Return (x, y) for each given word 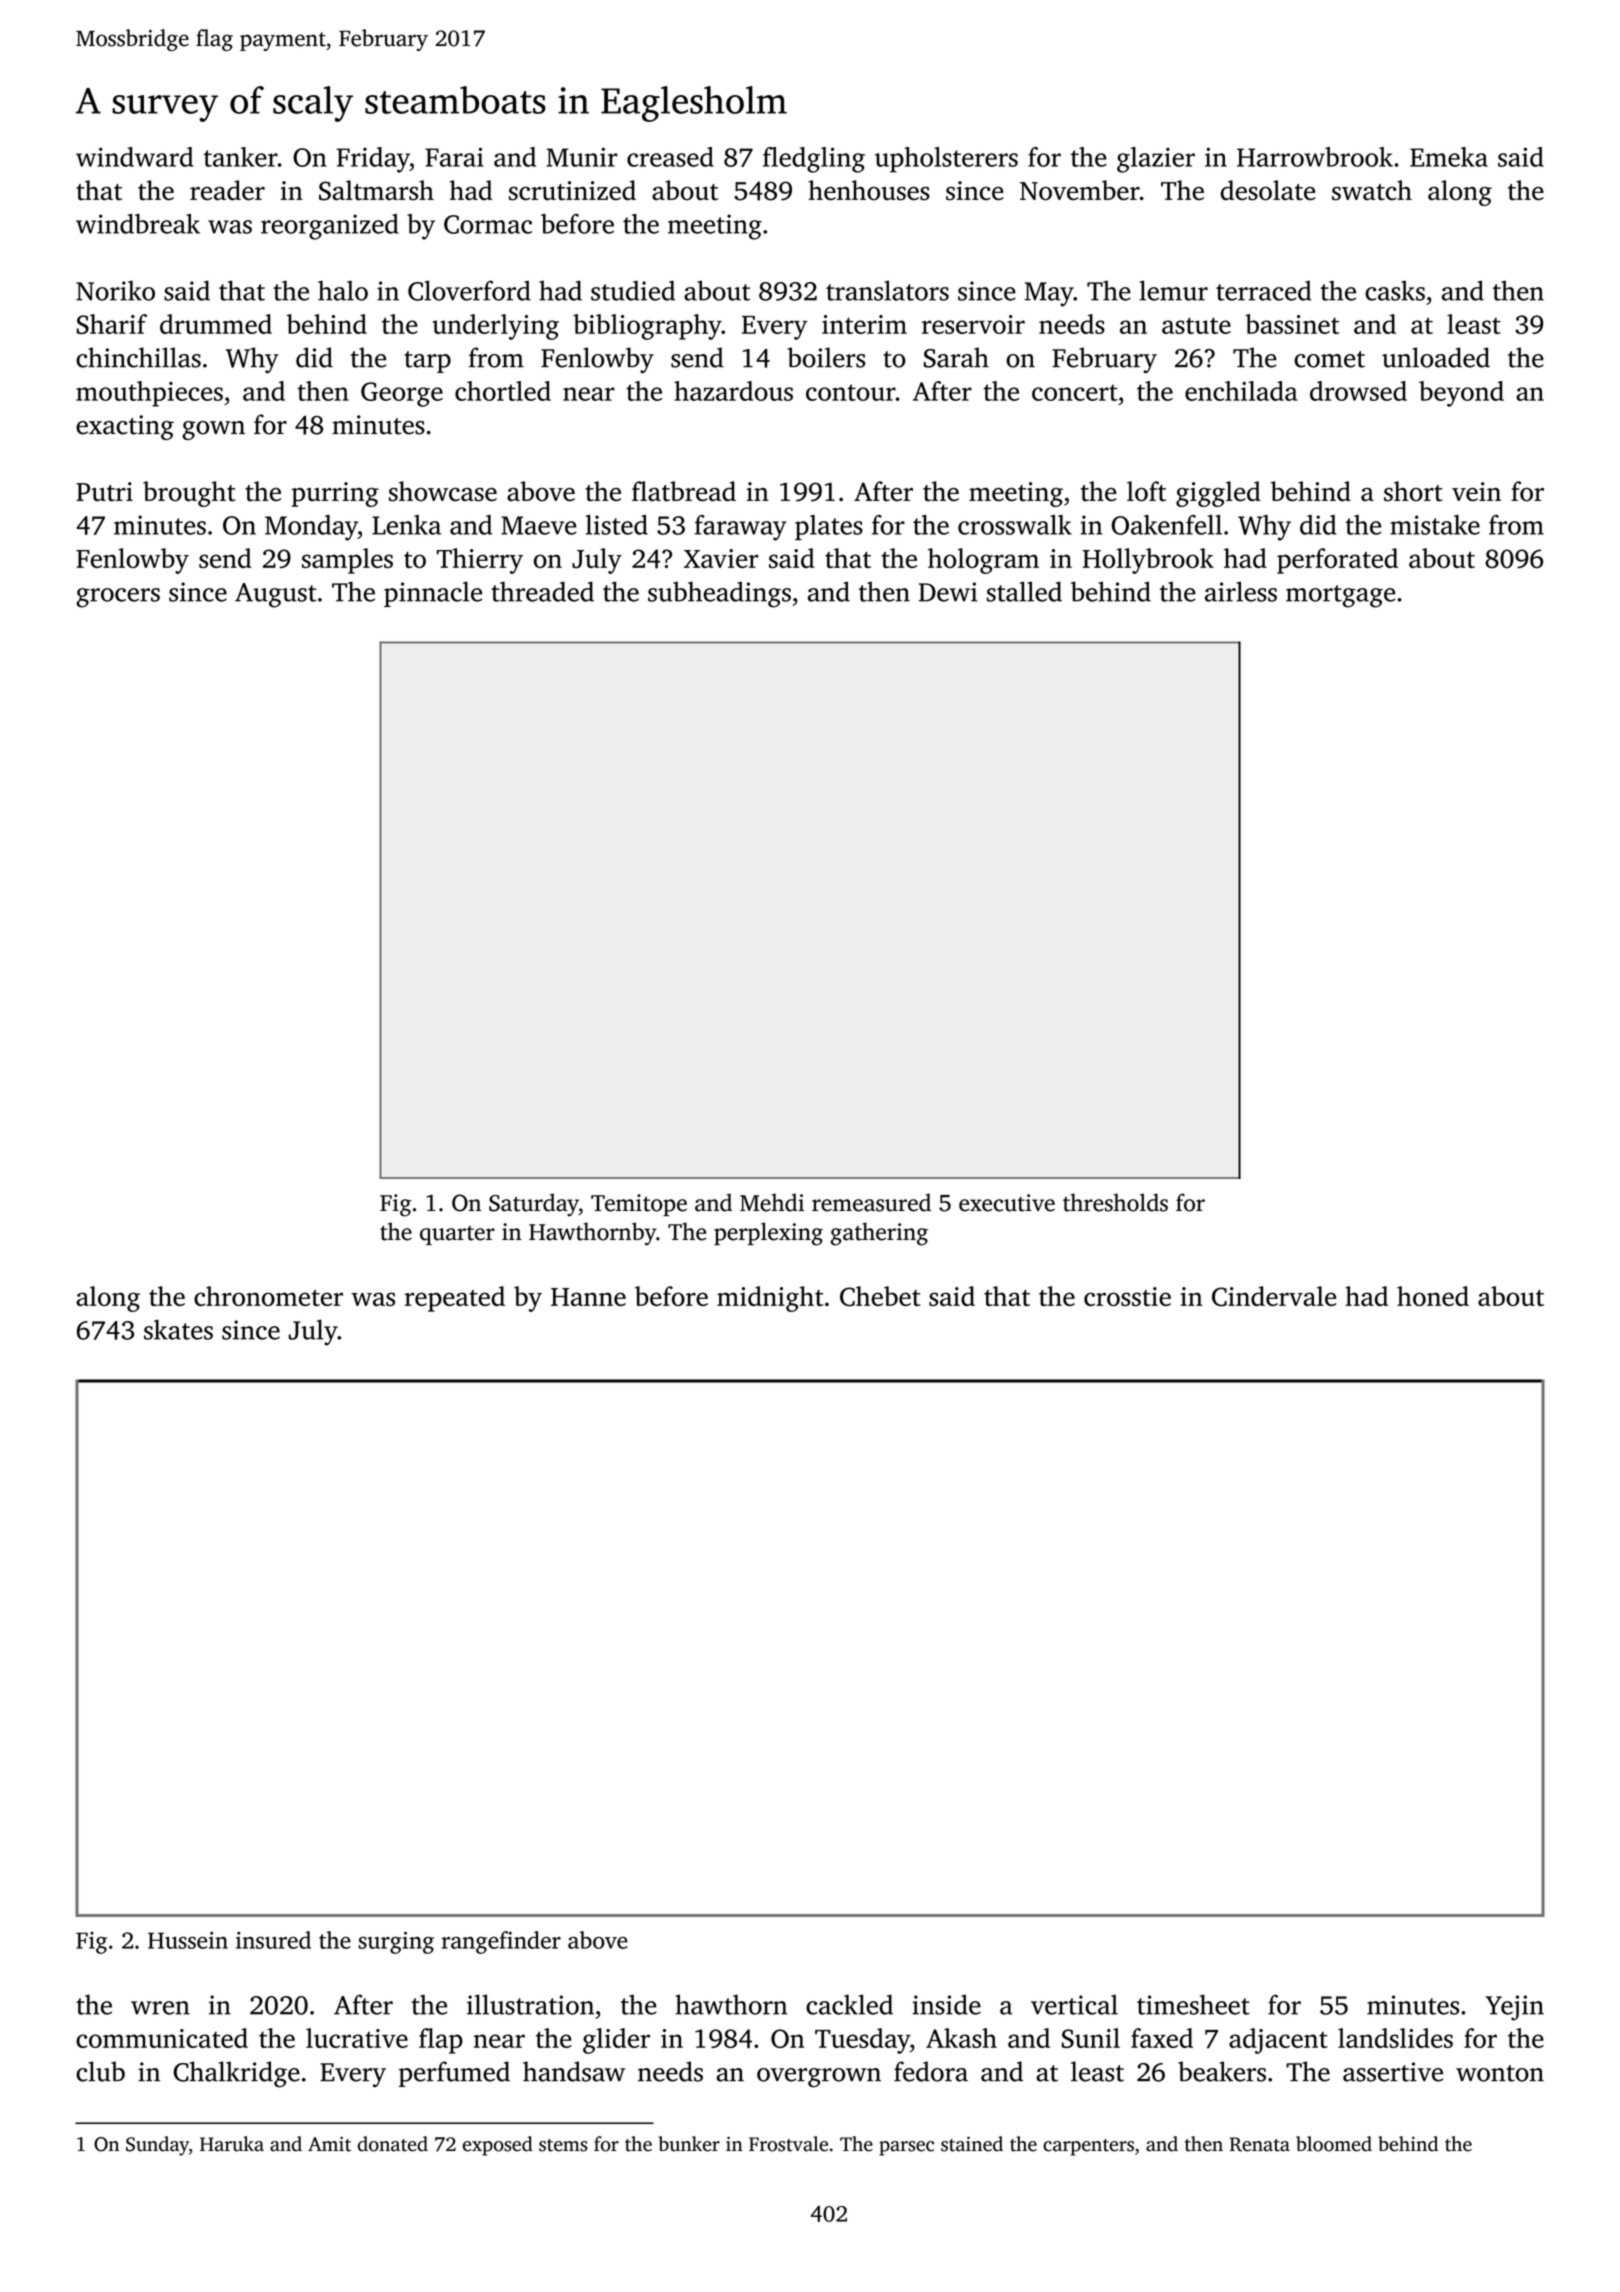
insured (273, 1940)
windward (134, 157)
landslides (1395, 2038)
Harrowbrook (1315, 157)
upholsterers (946, 160)
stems (563, 2145)
